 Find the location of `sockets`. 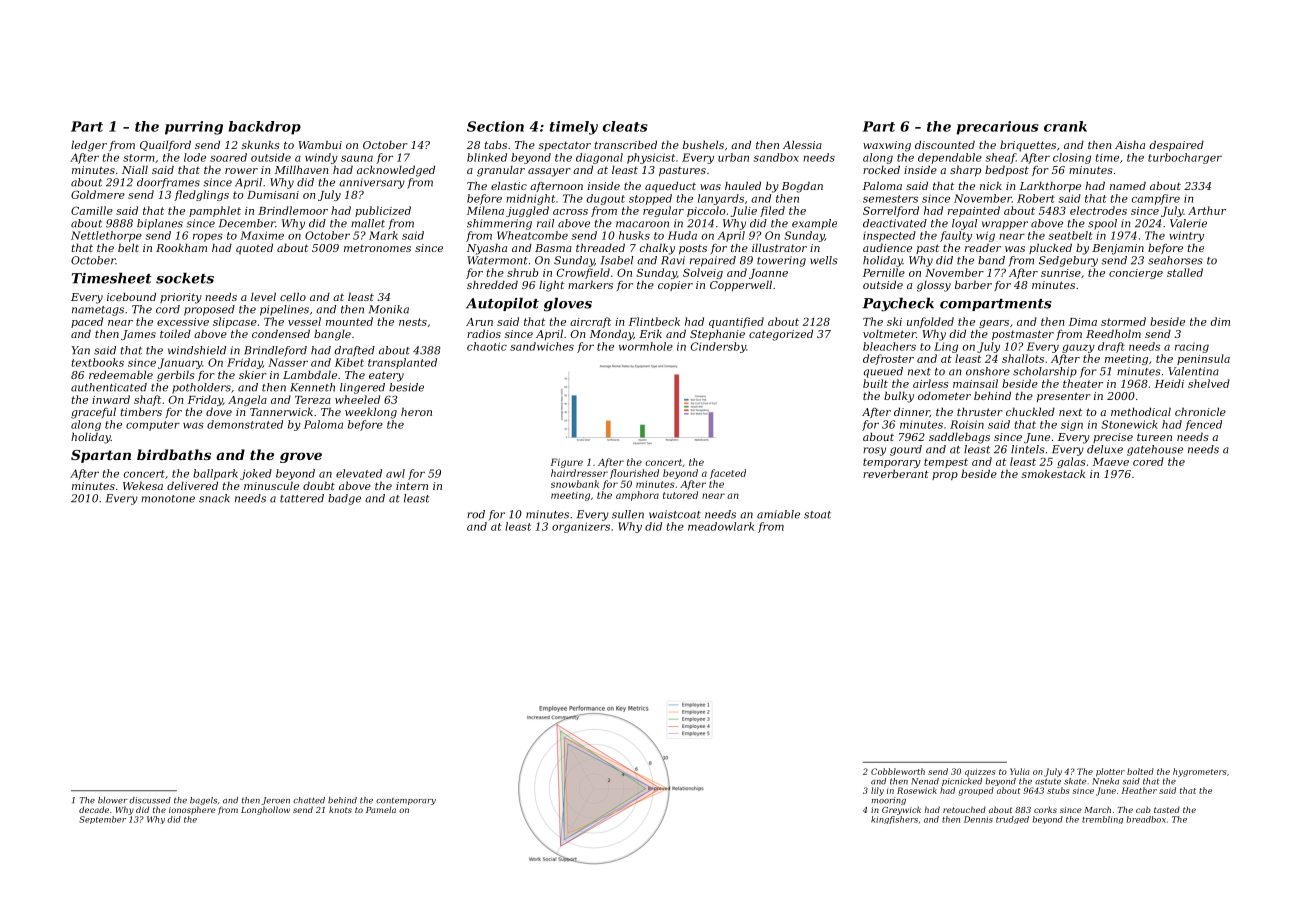

sockets is located at coordinates (185, 278).
